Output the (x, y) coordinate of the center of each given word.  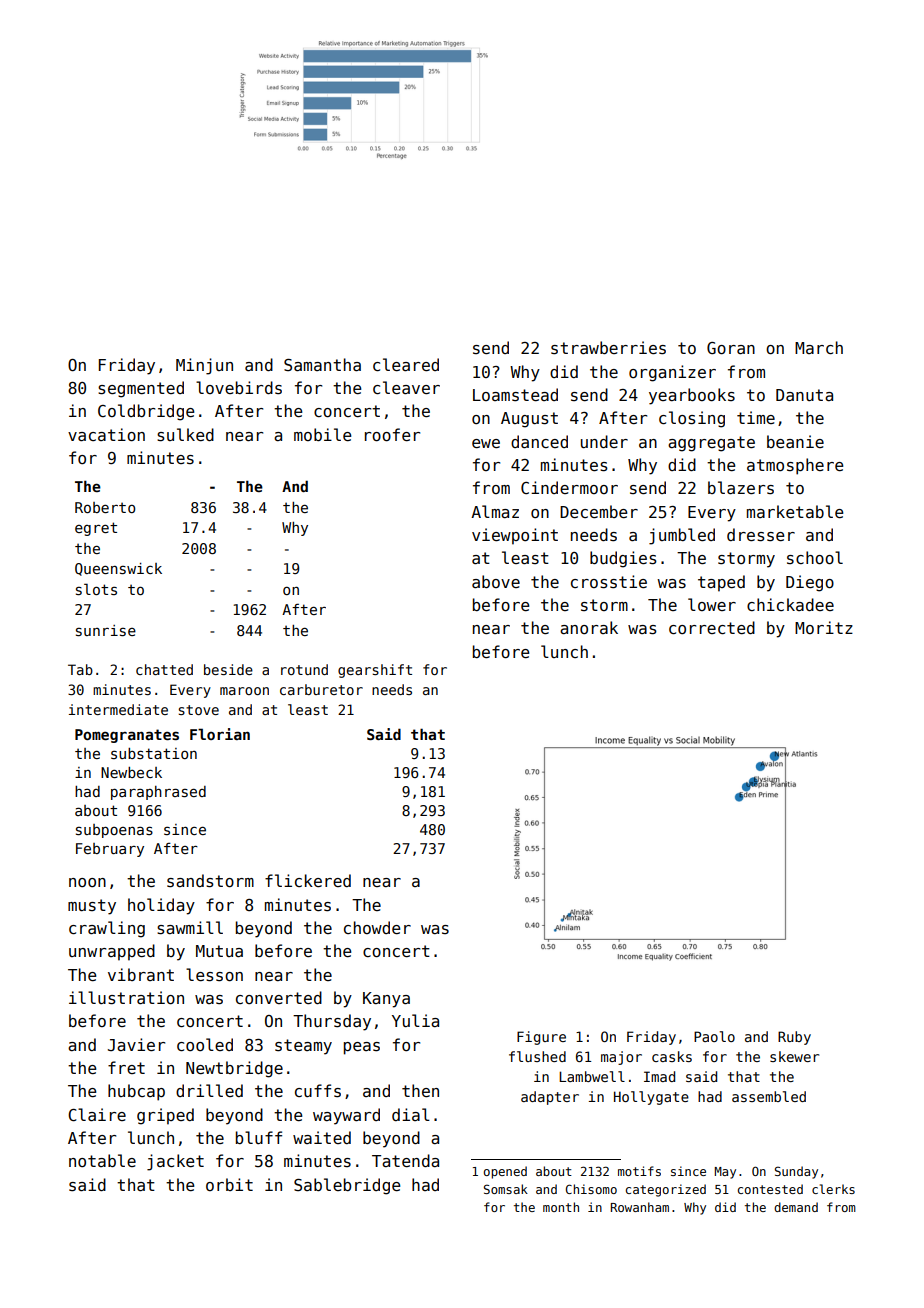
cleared (406, 364)
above (496, 581)
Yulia (415, 1020)
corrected (712, 627)
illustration (126, 998)
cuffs (318, 1091)
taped (721, 583)
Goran (731, 348)
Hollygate (651, 1098)
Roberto (105, 507)
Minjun (204, 366)
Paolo (714, 1036)
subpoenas (114, 831)
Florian (220, 734)
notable (102, 1160)
